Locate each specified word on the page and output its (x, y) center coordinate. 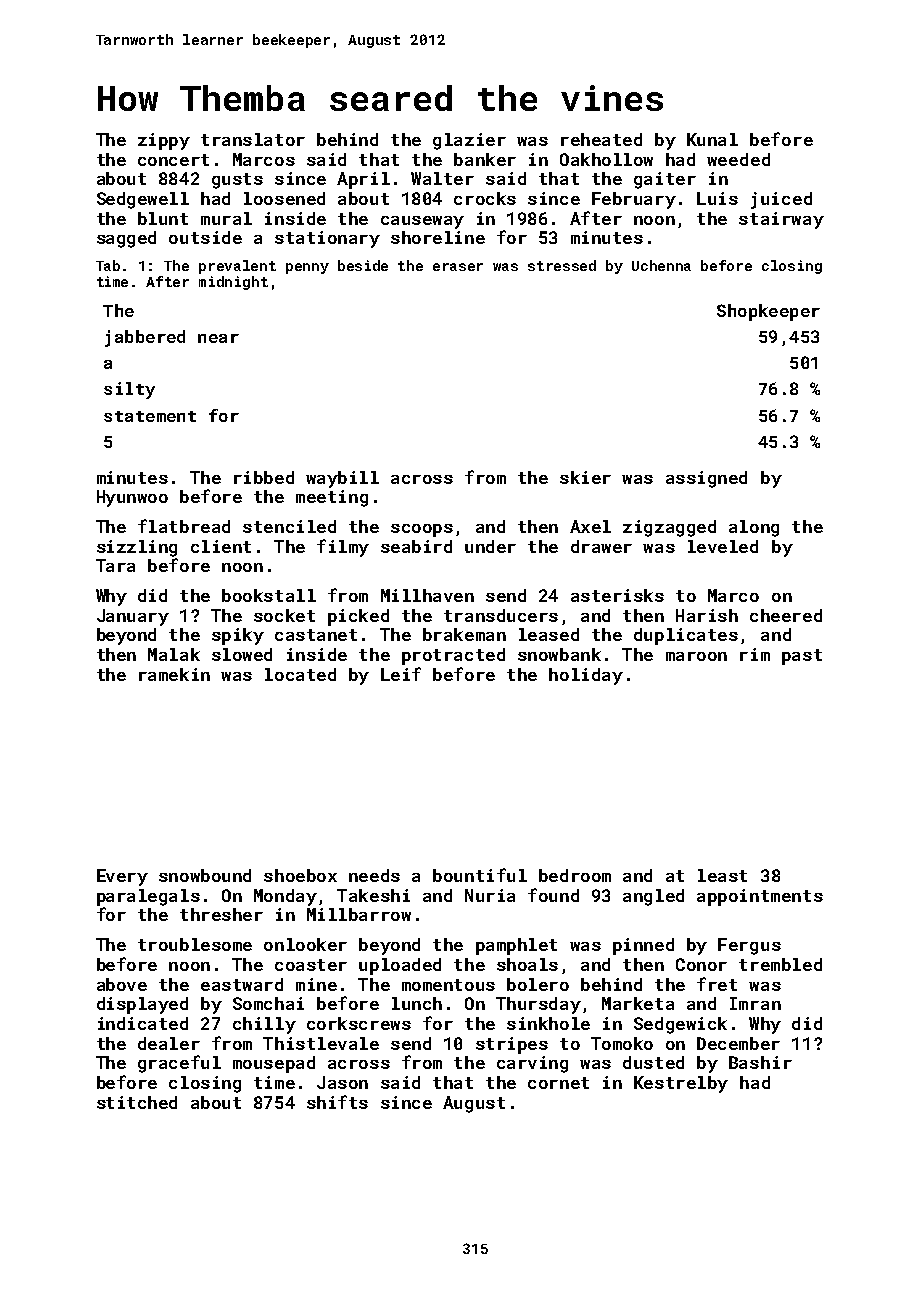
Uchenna (661, 265)
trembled (780, 964)
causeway (422, 222)
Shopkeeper (768, 312)
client (221, 546)
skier (585, 477)
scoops (422, 530)
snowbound (205, 875)
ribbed (264, 477)
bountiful (480, 875)
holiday (586, 676)
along (754, 528)
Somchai (268, 1003)
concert (173, 160)
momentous (448, 985)
